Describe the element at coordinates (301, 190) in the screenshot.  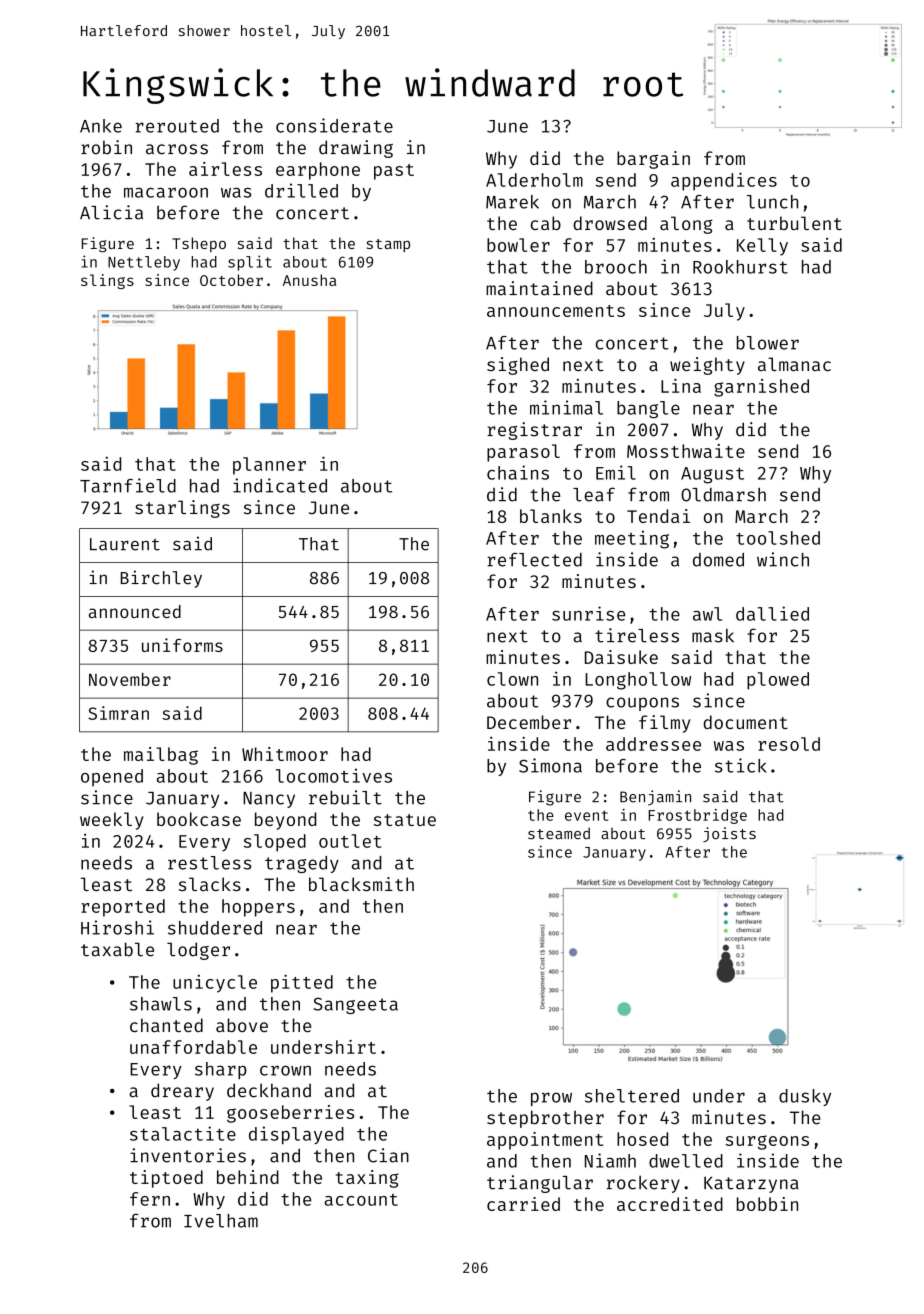
I see `drilled` at that location.
